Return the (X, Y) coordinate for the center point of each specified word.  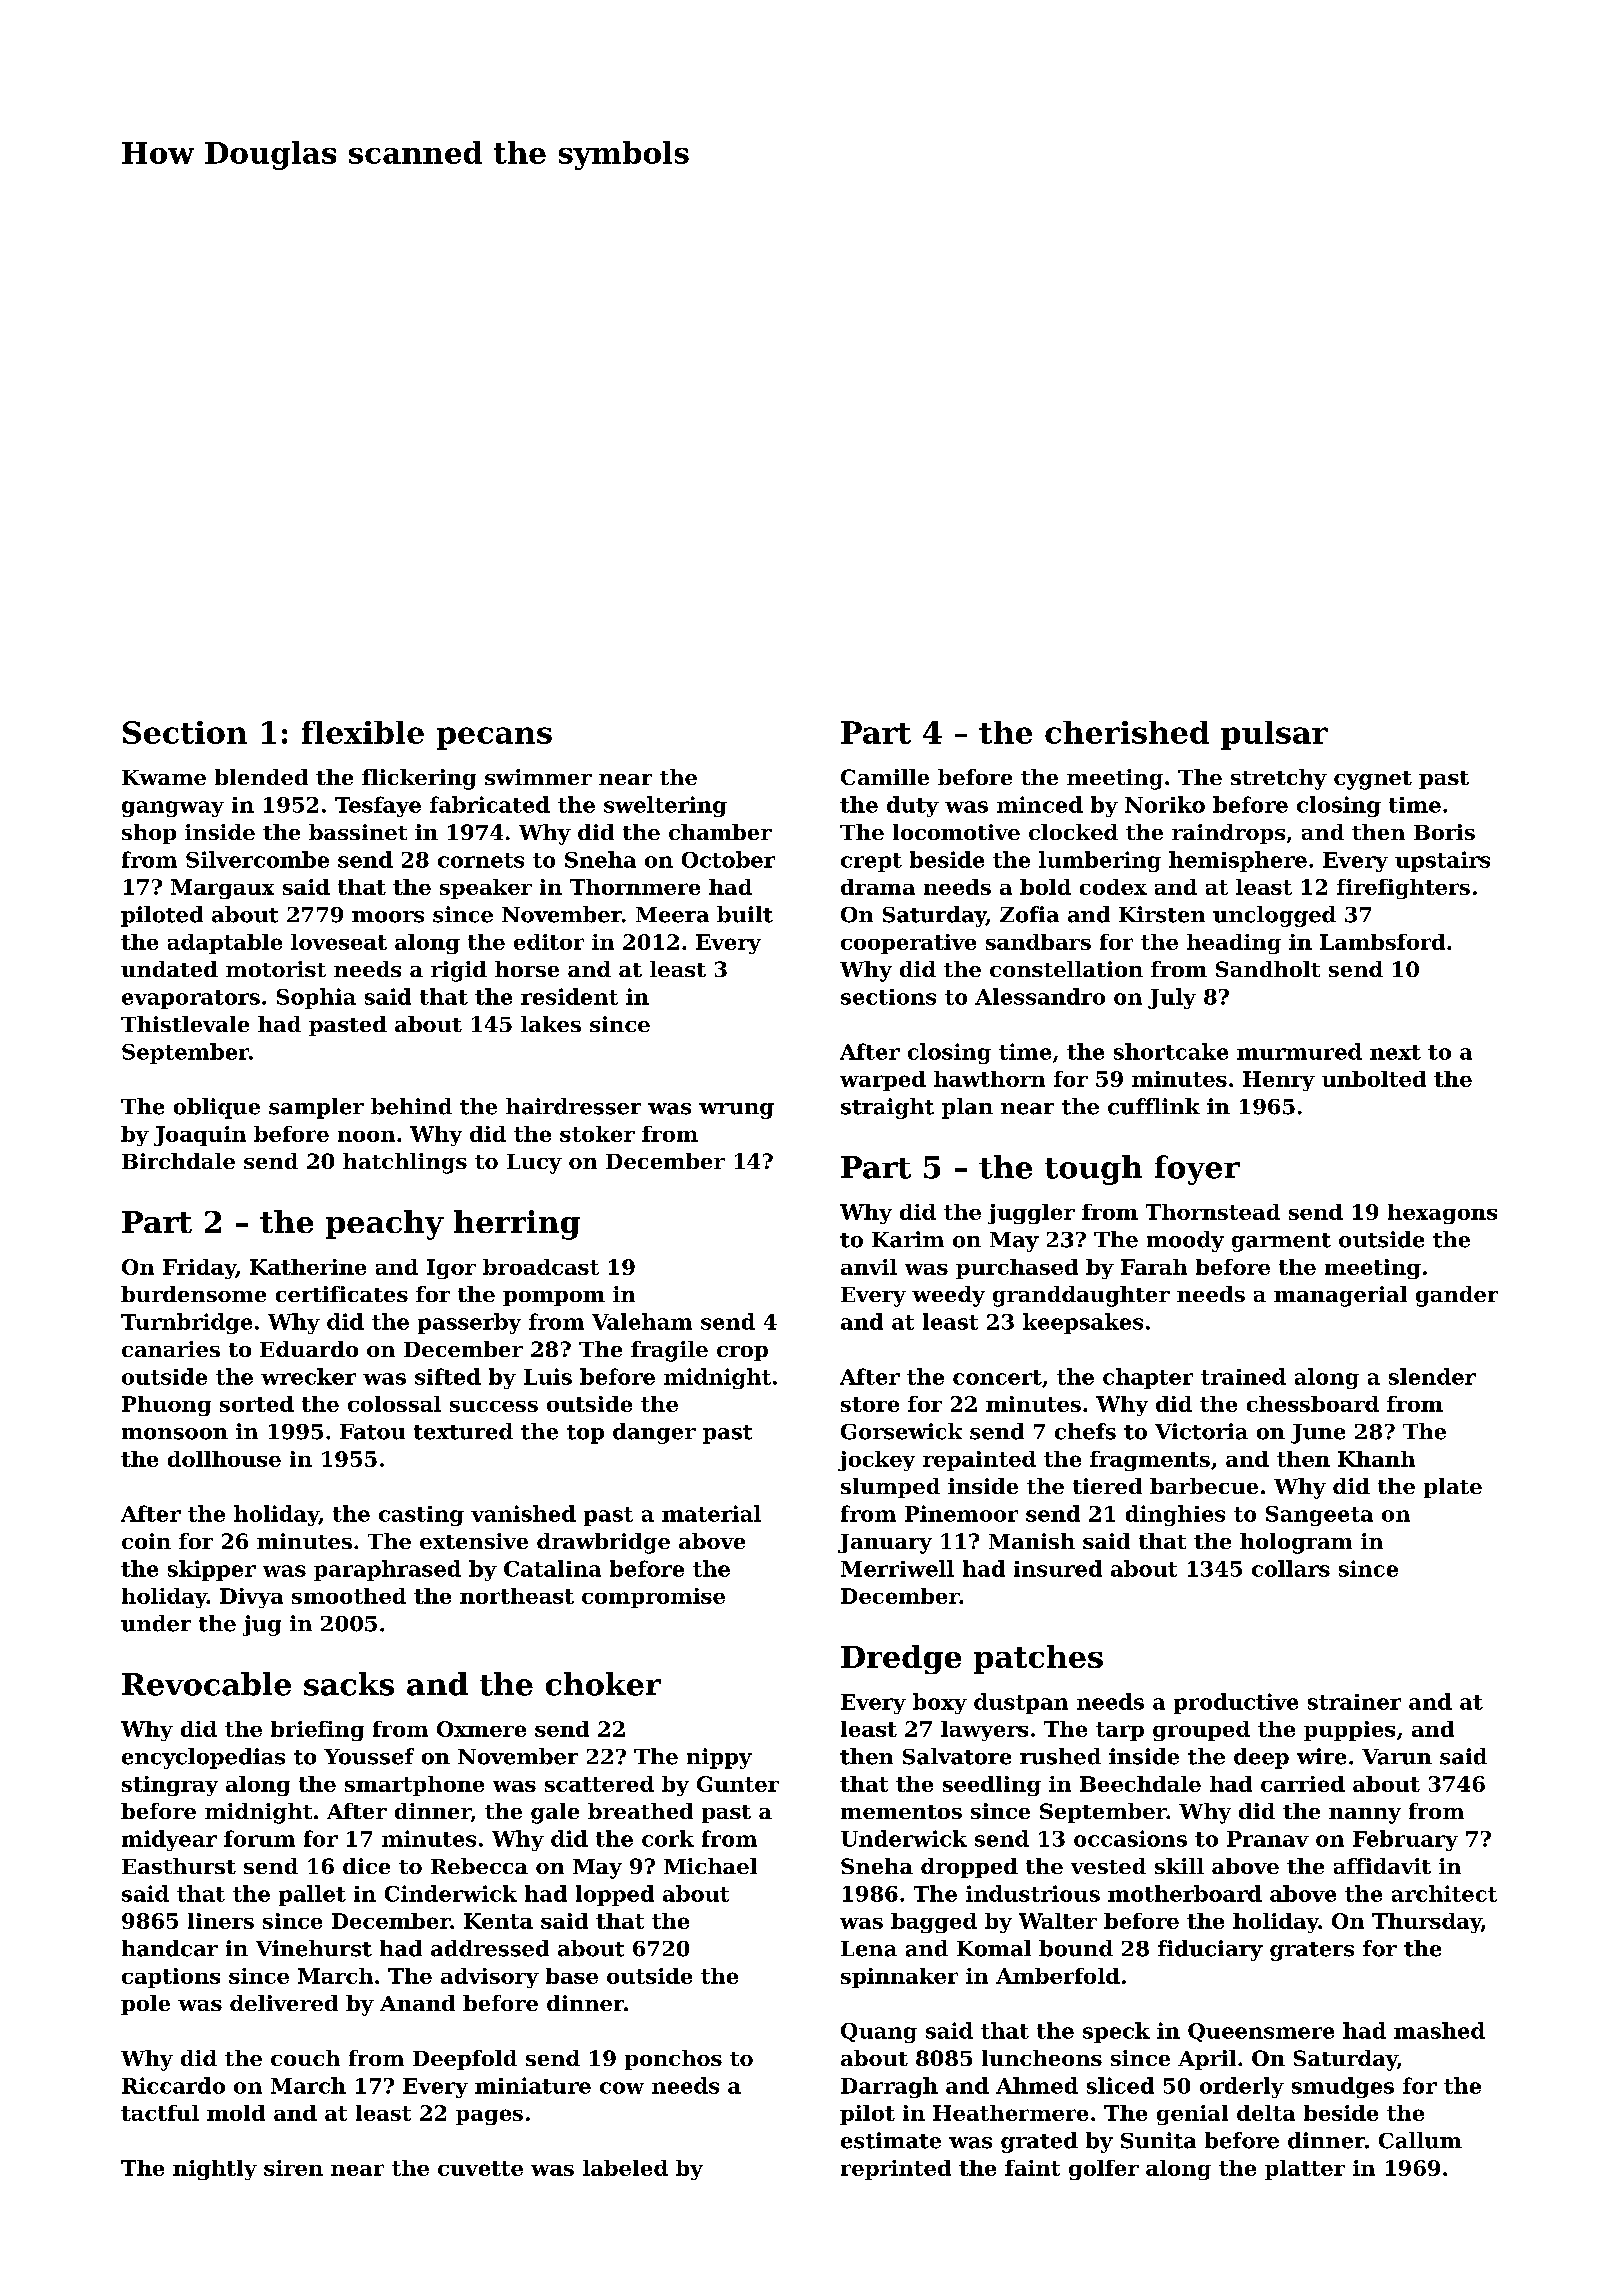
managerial (1340, 1296)
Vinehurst (314, 1948)
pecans (494, 738)
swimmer (538, 777)
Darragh (889, 2087)
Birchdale (178, 1161)
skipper (212, 1570)
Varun (1397, 1757)
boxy (940, 1703)
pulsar (1274, 735)
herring (517, 1225)
